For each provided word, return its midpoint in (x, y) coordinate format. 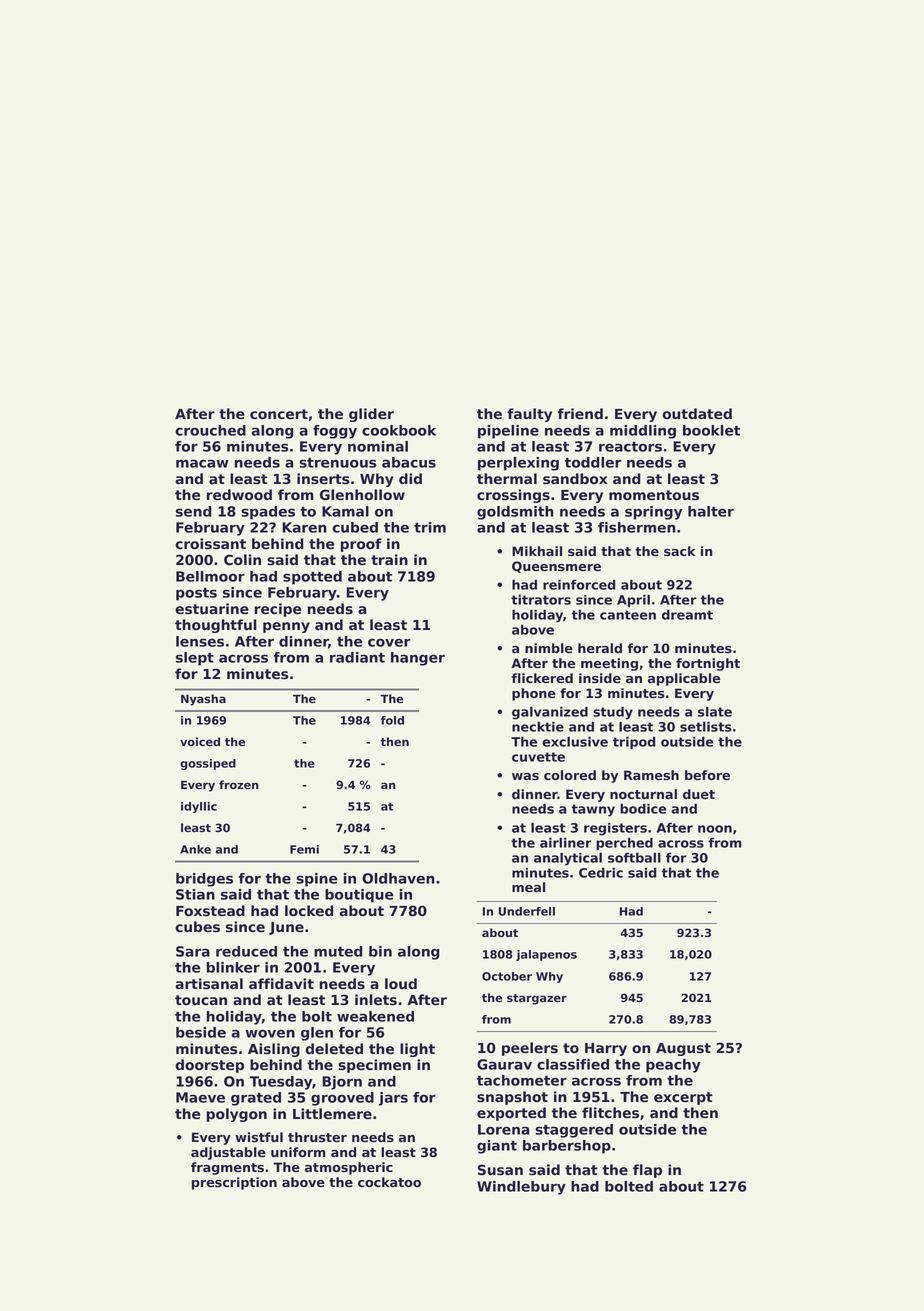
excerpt (683, 1098)
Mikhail (537, 551)
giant (497, 1147)
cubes (197, 927)
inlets (376, 1000)
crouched (210, 430)
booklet (711, 430)
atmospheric (349, 1168)
